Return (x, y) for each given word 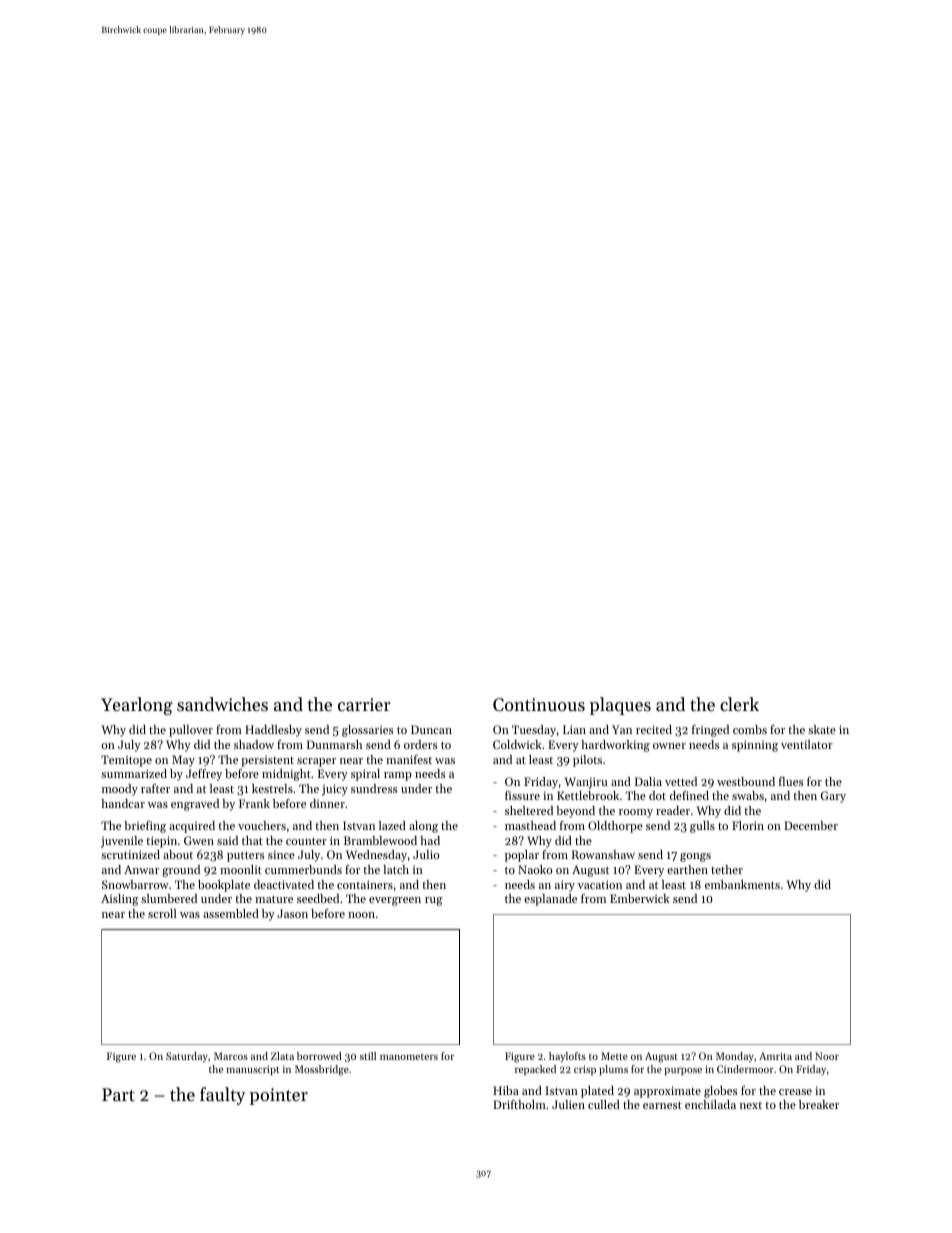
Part (118, 1094)
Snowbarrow (135, 884)
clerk (739, 704)
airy (565, 886)
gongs (695, 857)
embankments (742, 884)
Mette (614, 1056)
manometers (409, 1057)
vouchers (262, 825)
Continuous (539, 704)
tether (727, 869)
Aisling (120, 900)
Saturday (187, 1057)
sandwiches (222, 704)
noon (361, 915)
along (423, 827)
